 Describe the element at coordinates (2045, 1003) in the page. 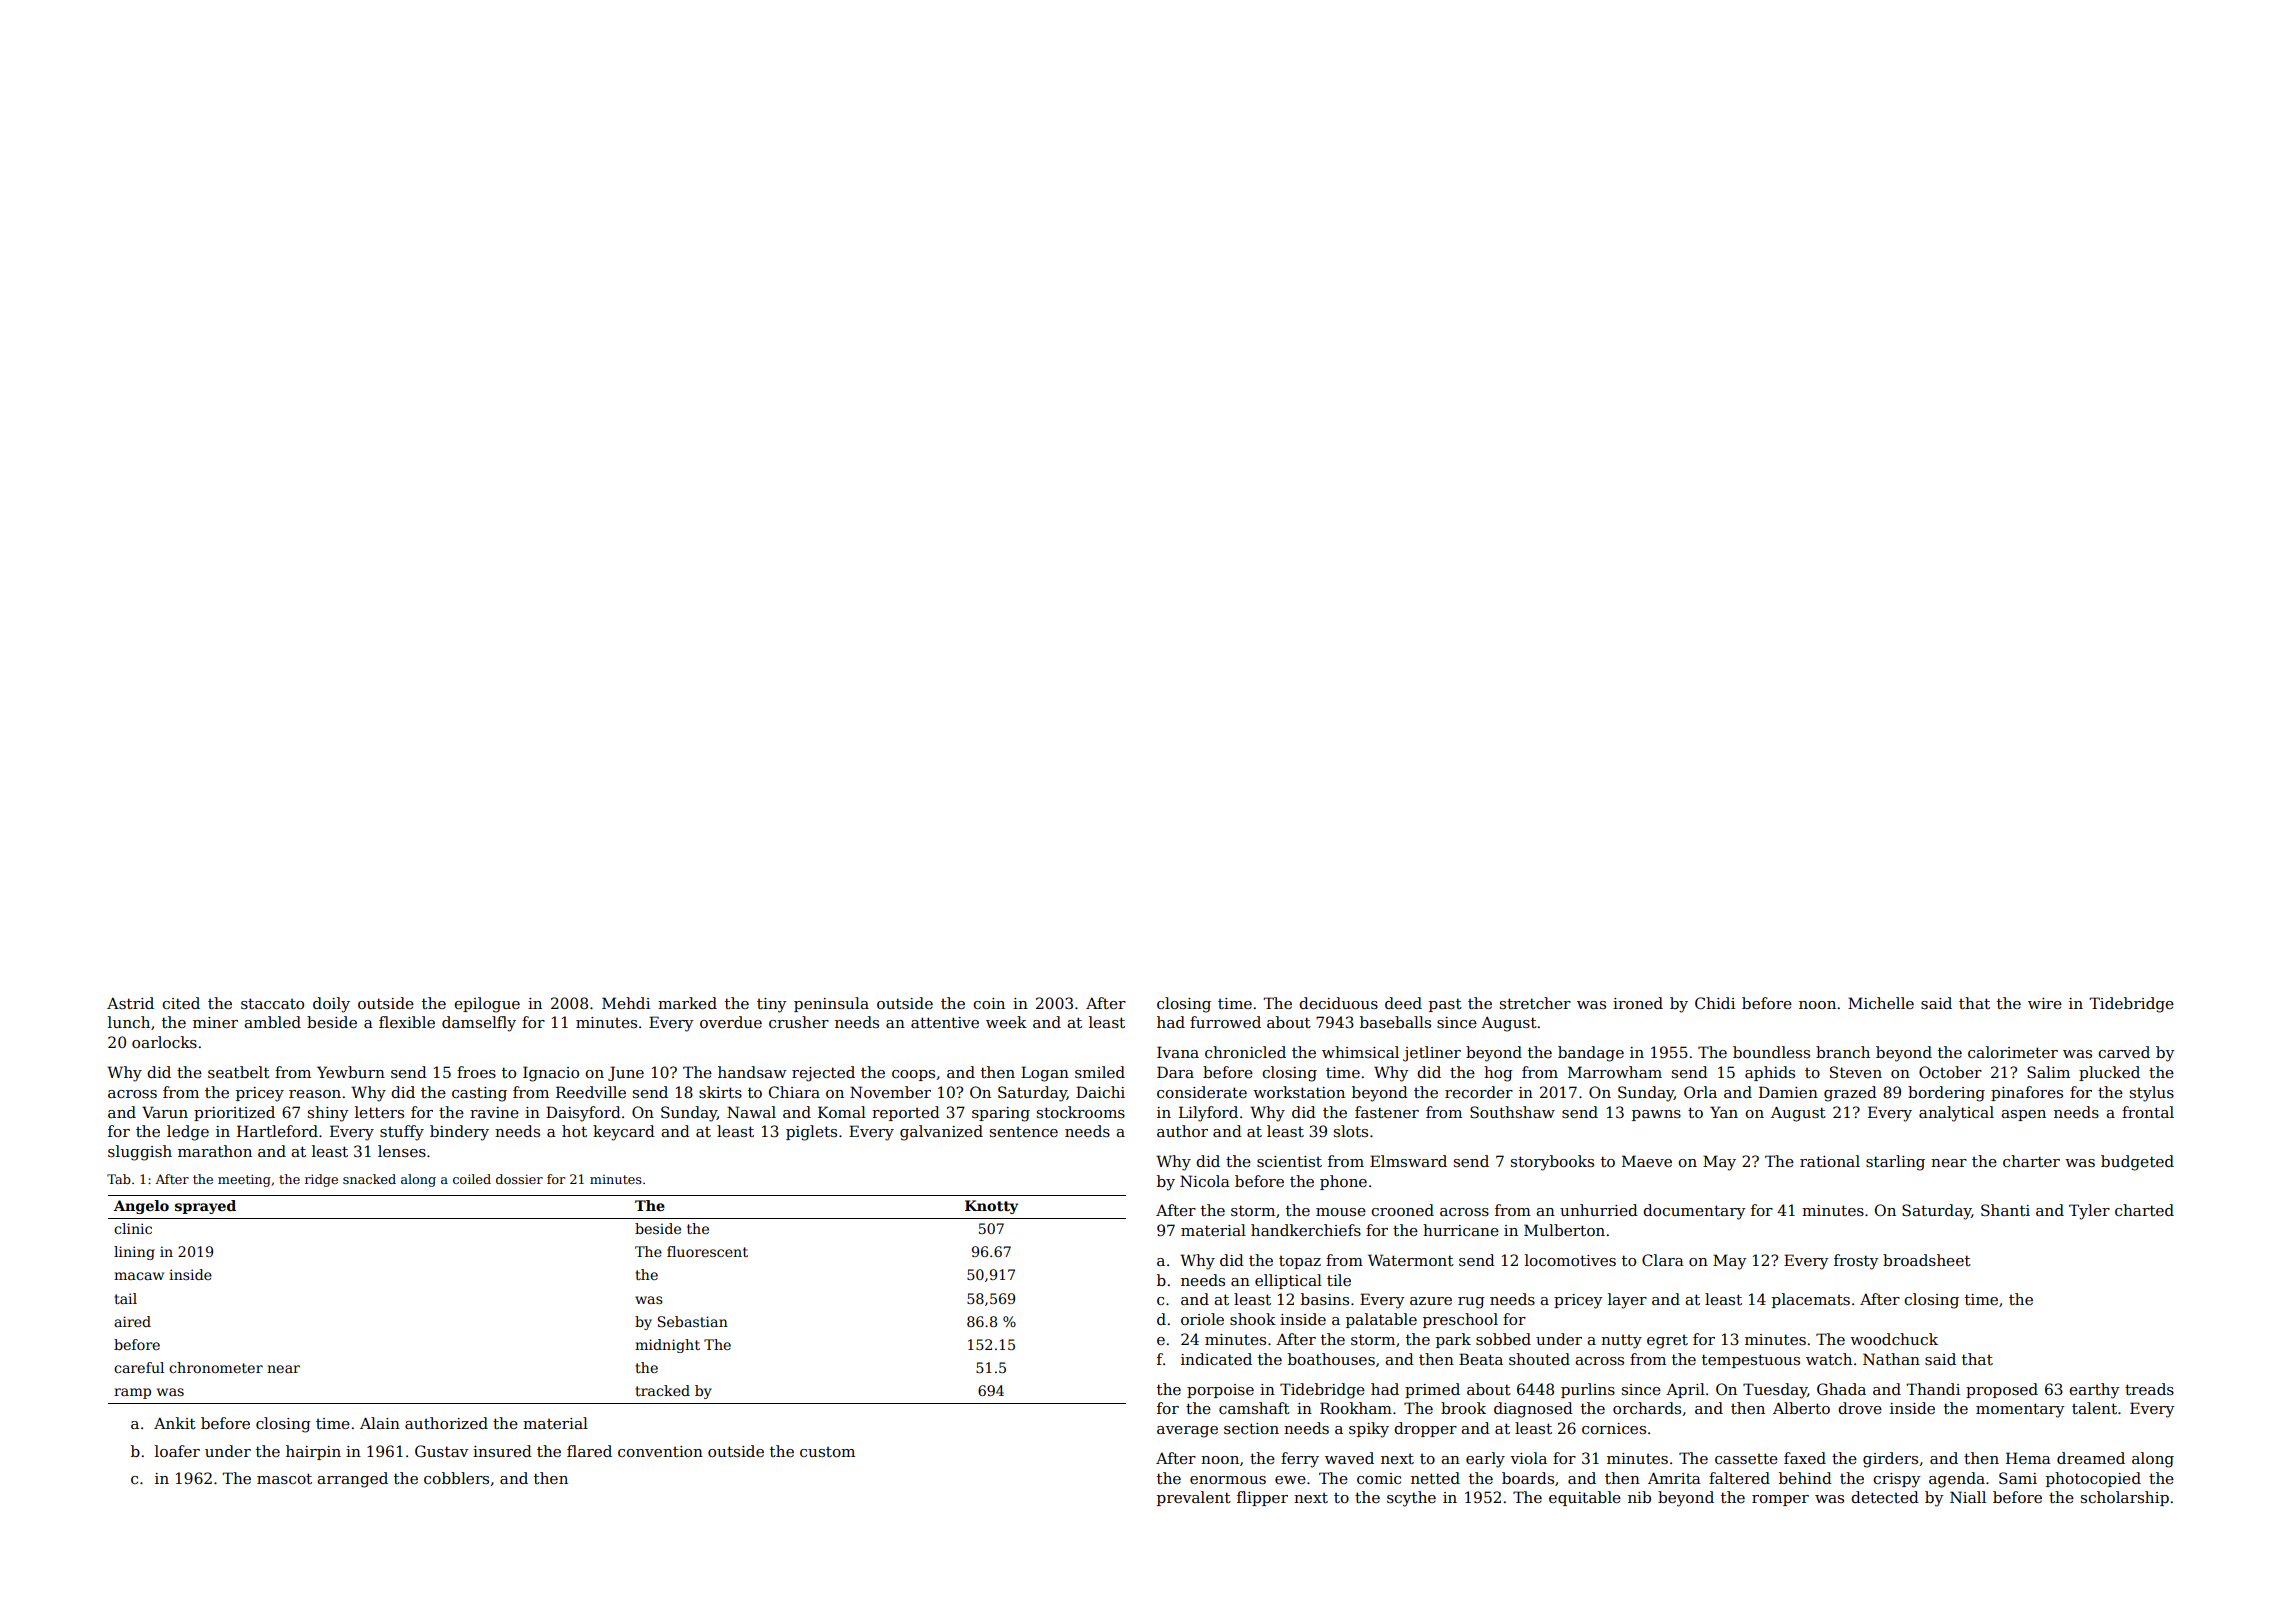

I see `wire` at that location.
